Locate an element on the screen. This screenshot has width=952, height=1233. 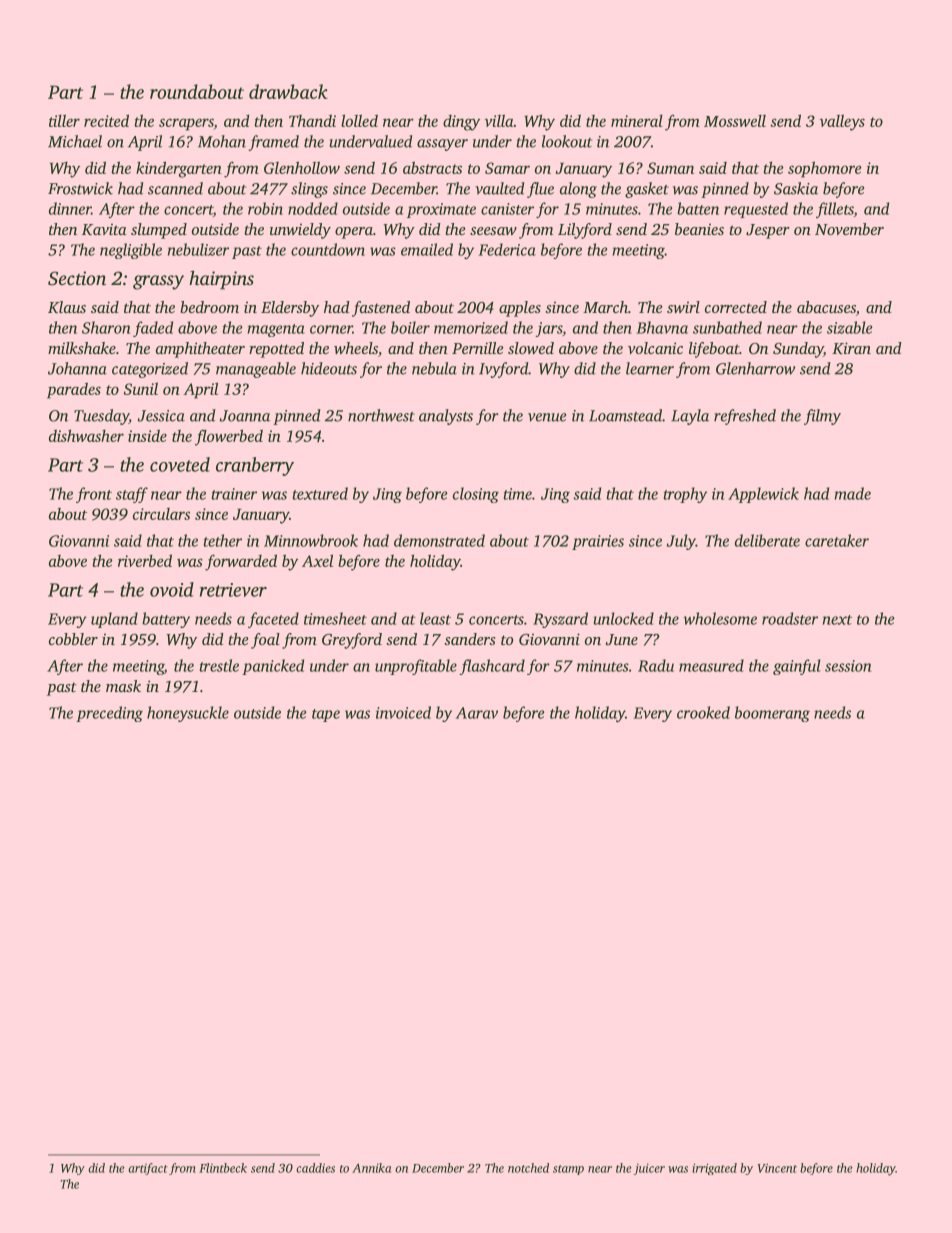
Mosswell is located at coordinates (735, 121).
